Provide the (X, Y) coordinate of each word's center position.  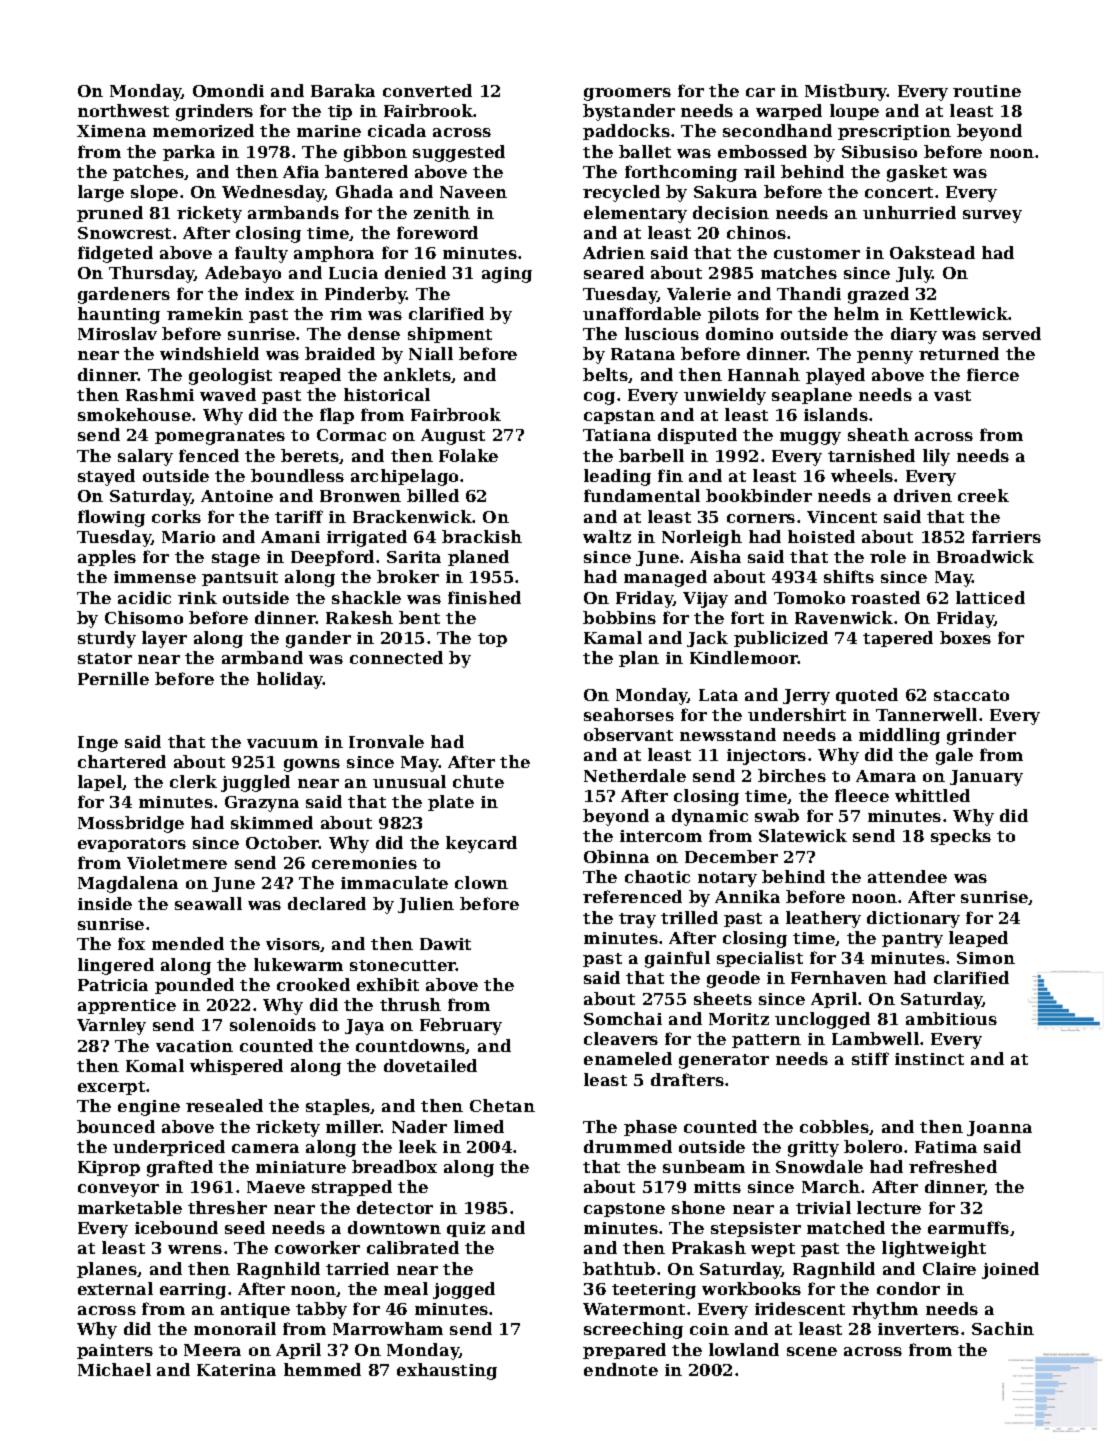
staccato (971, 695)
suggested (459, 153)
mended (188, 943)
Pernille (113, 678)
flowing (111, 518)
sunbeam (704, 1166)
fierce (993, 374)
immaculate (394, 882)
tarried (357, 1268)
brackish (482, 536)
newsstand (728, 734)
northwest (123, 110)
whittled (932, 795)
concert (899, 192)
